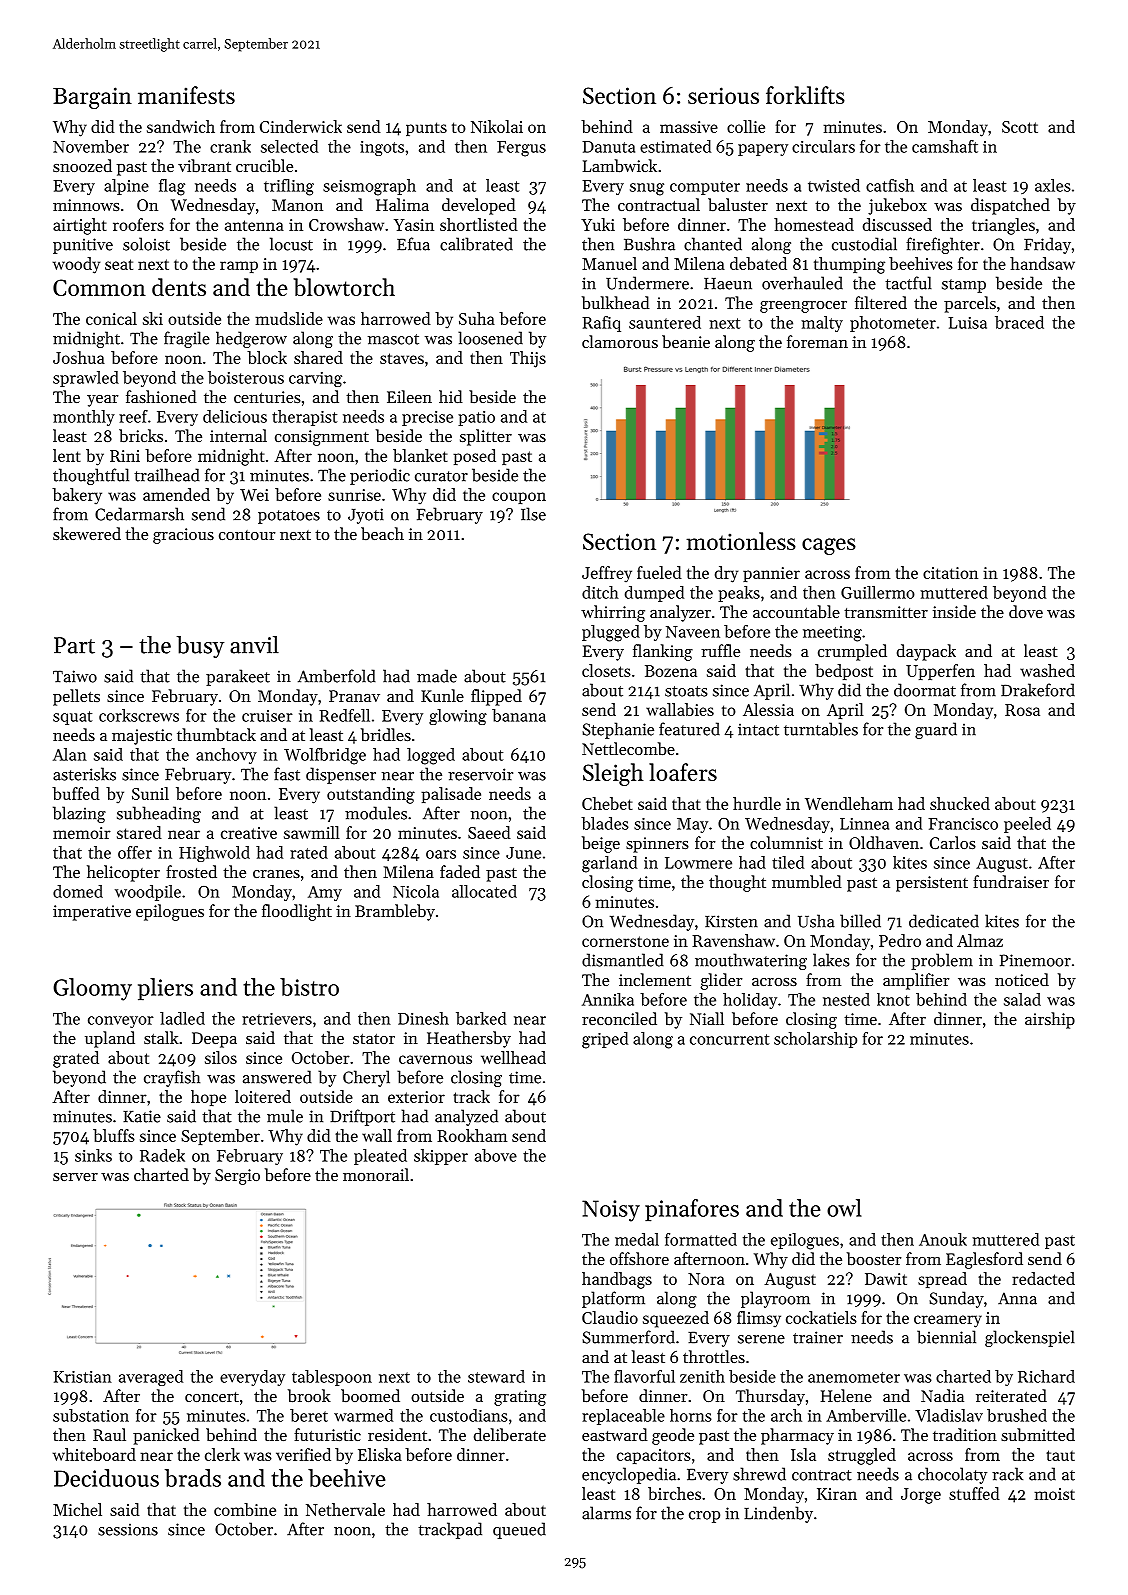  What do you see at coordinates (1010, 206) in the screenshot?
I see `dispatched` at bounding box center [1010, 206].
